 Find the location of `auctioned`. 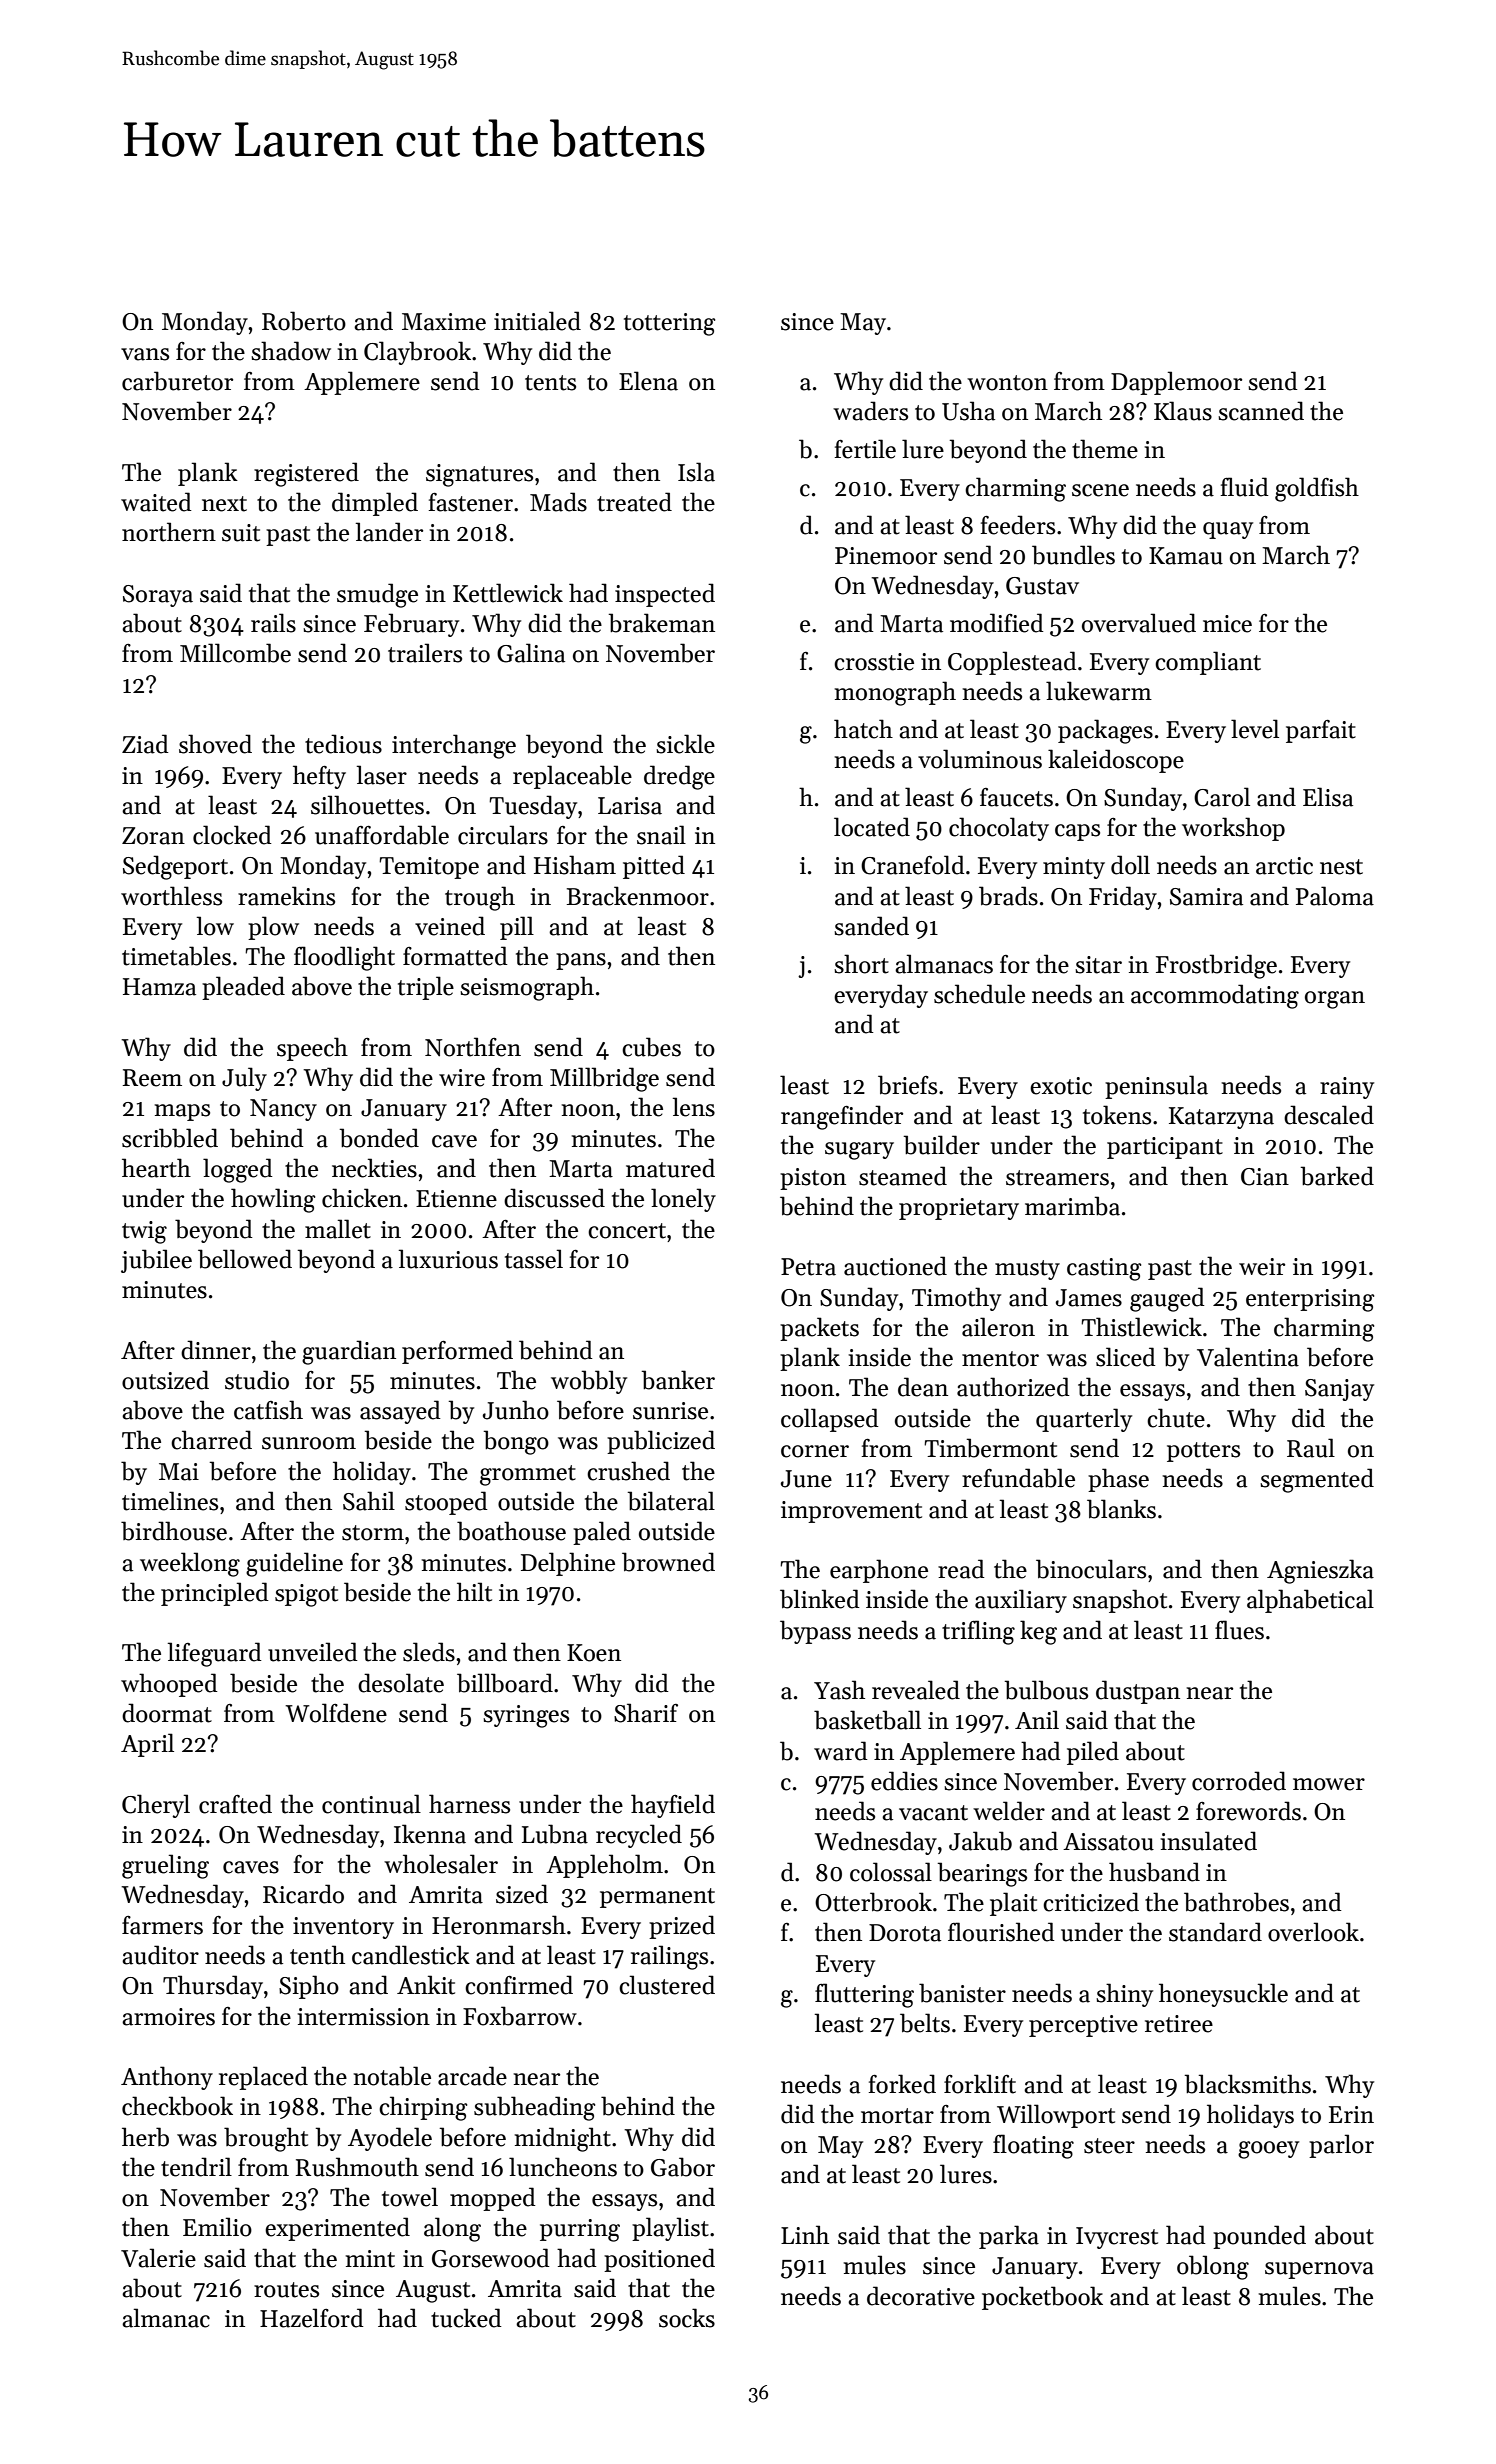

auctioned is located at coordinates (895, 1266).
